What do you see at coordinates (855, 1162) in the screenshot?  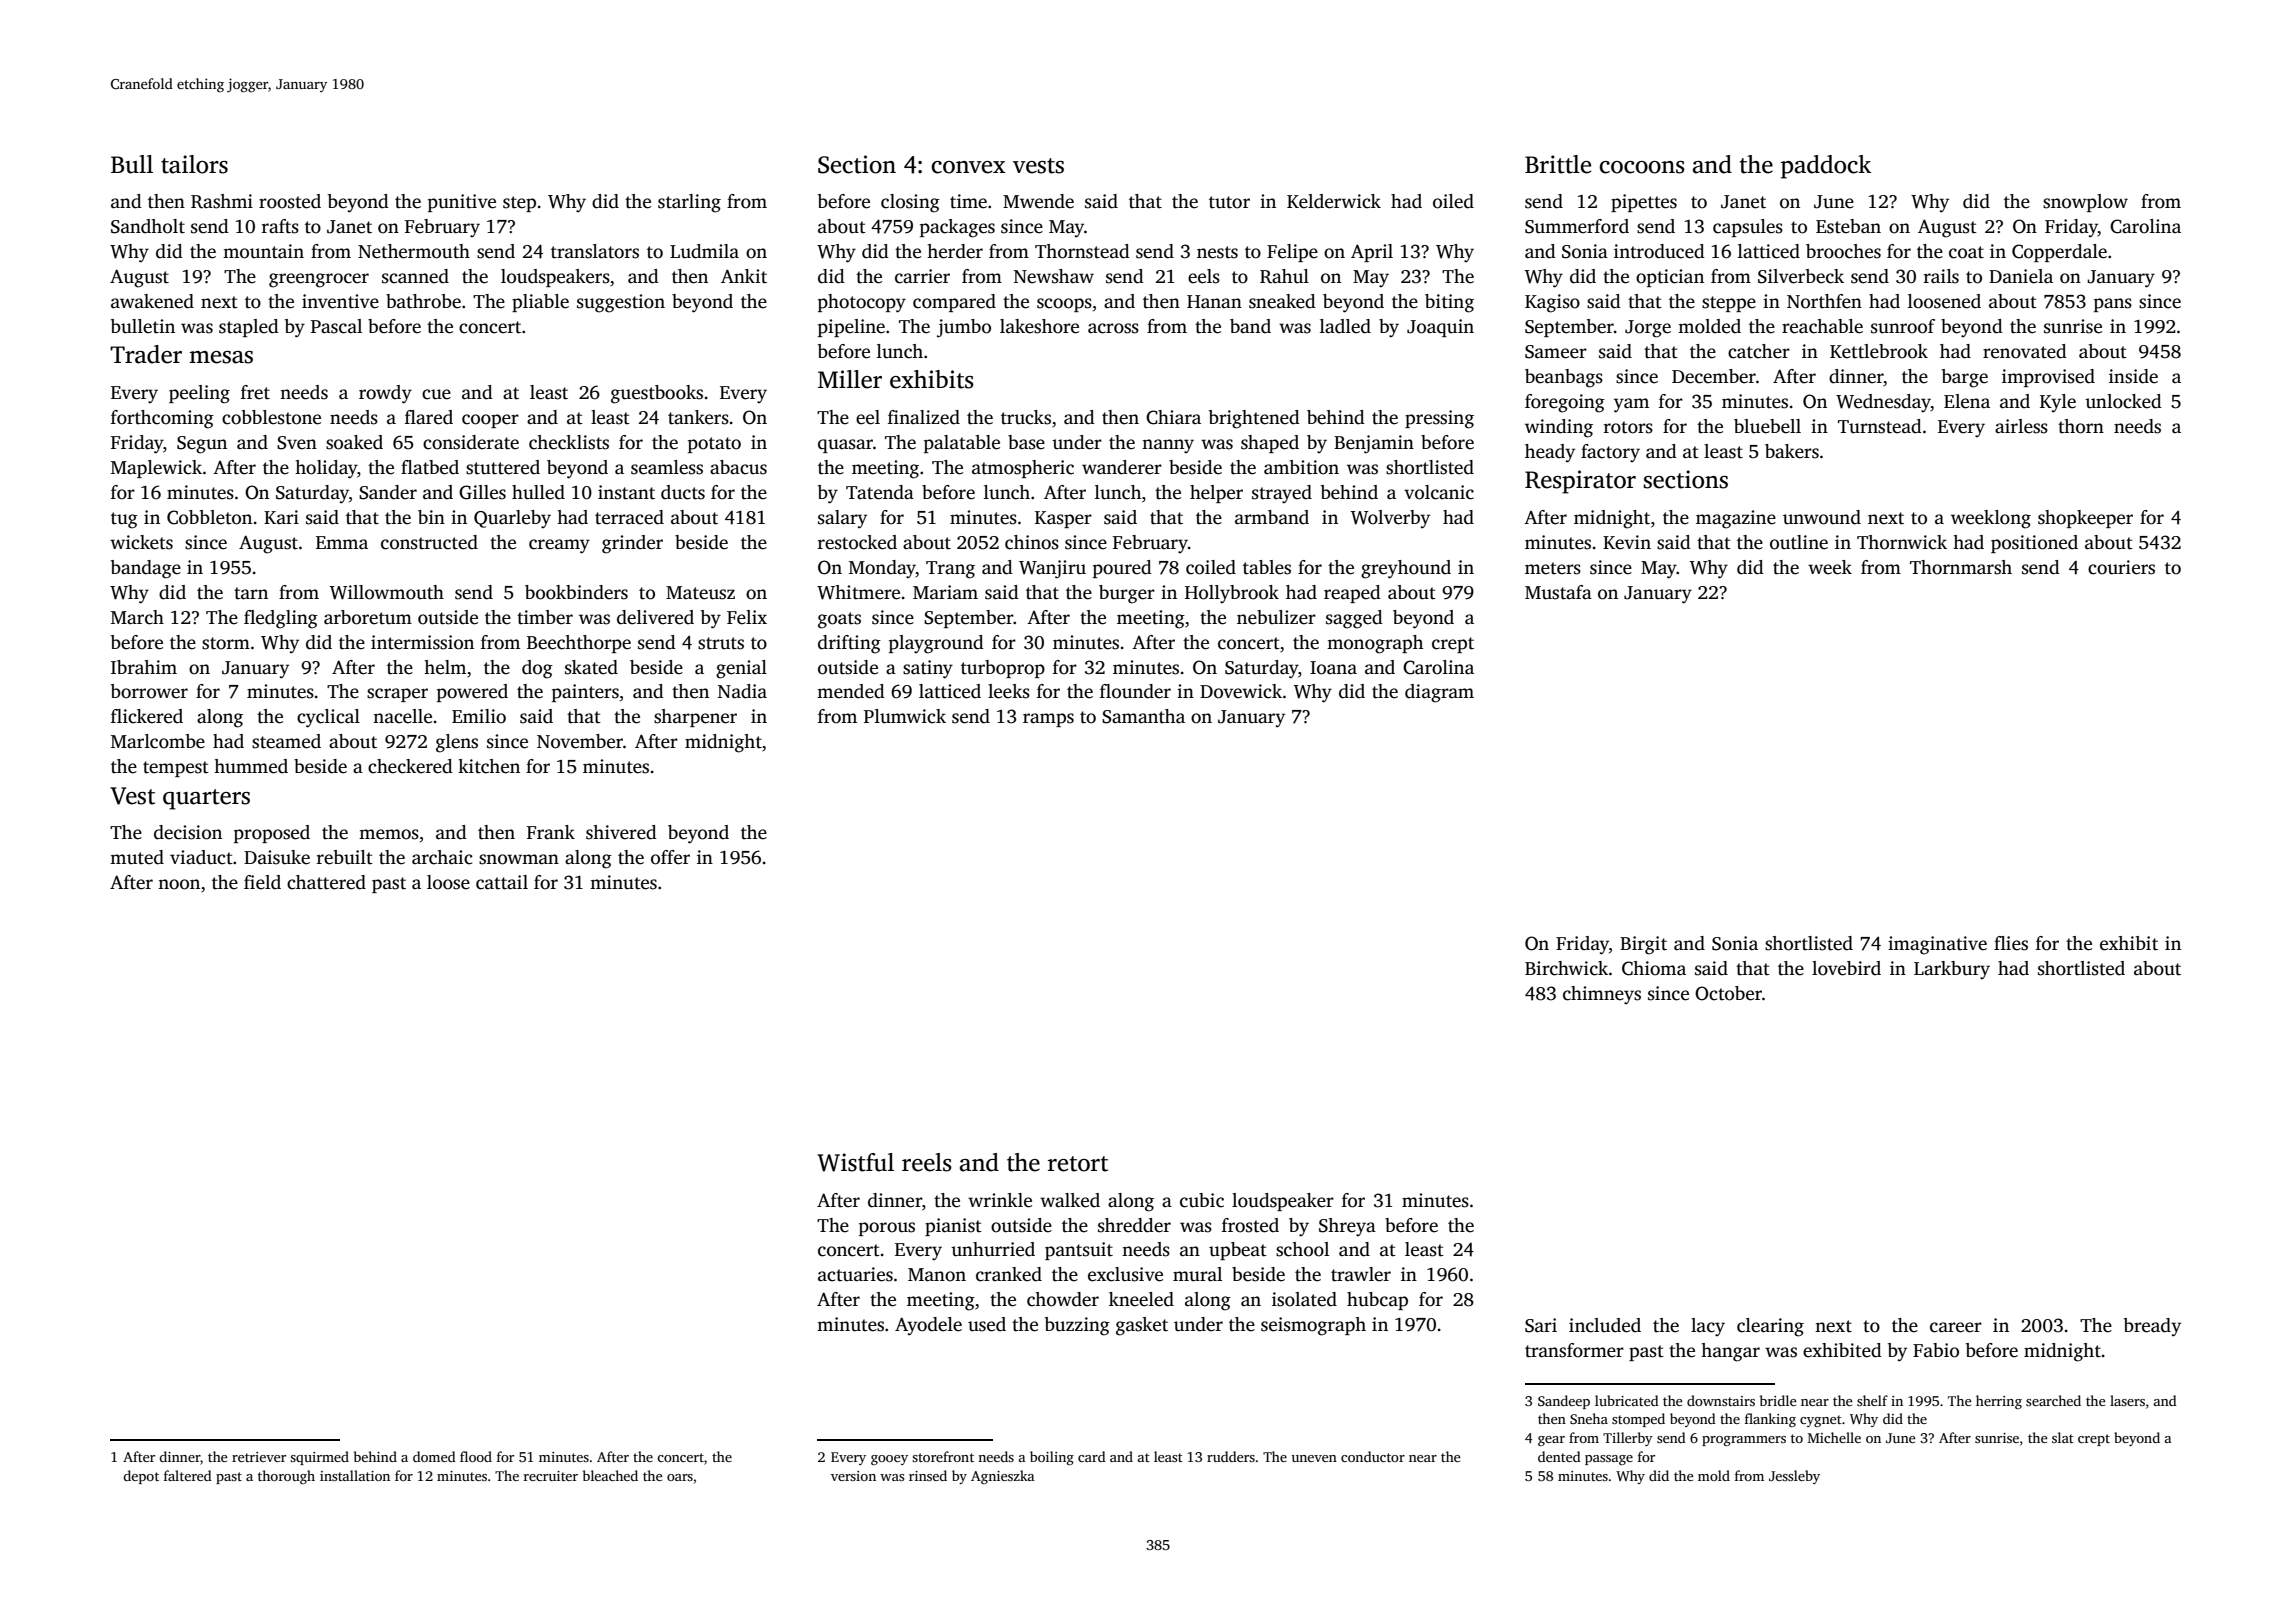 I see `Wistful` at bounding box center [855, 1162].
